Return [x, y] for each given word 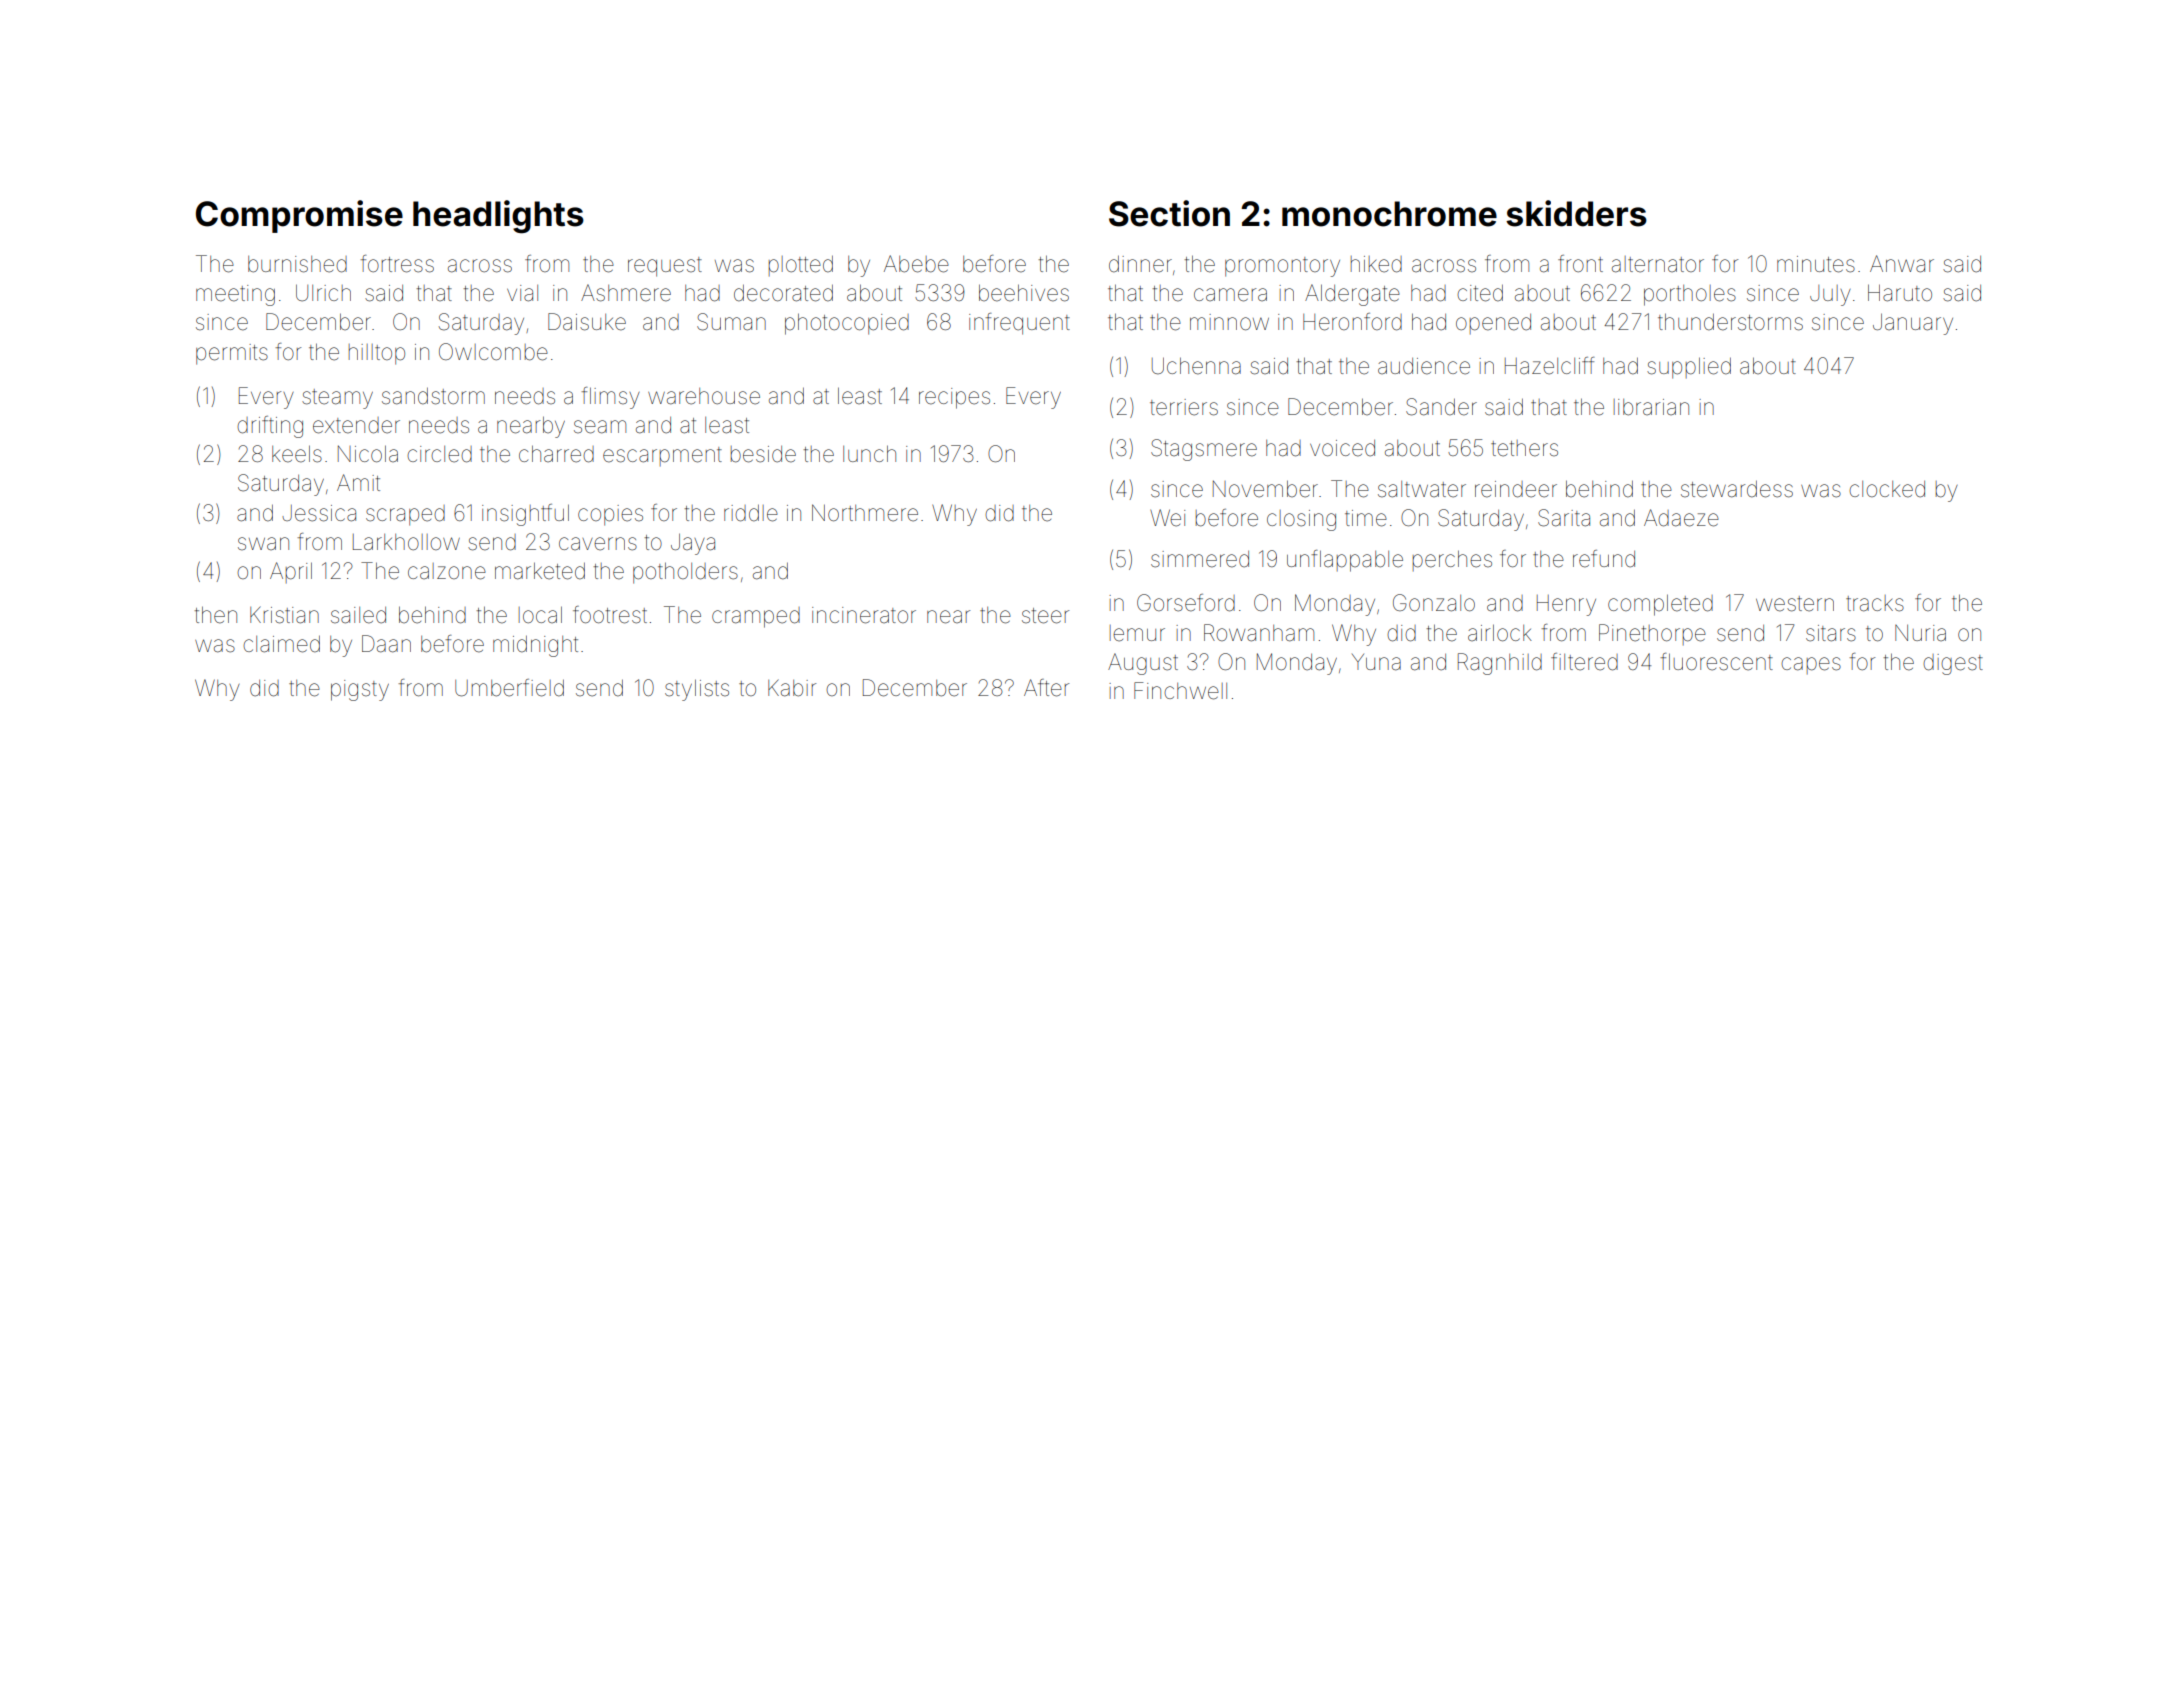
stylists [697, 690]
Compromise [299, 216]
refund [1604, 559]
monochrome [1389, 214]
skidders [1576, 213]
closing [1301, 520]
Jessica [319, 513]
